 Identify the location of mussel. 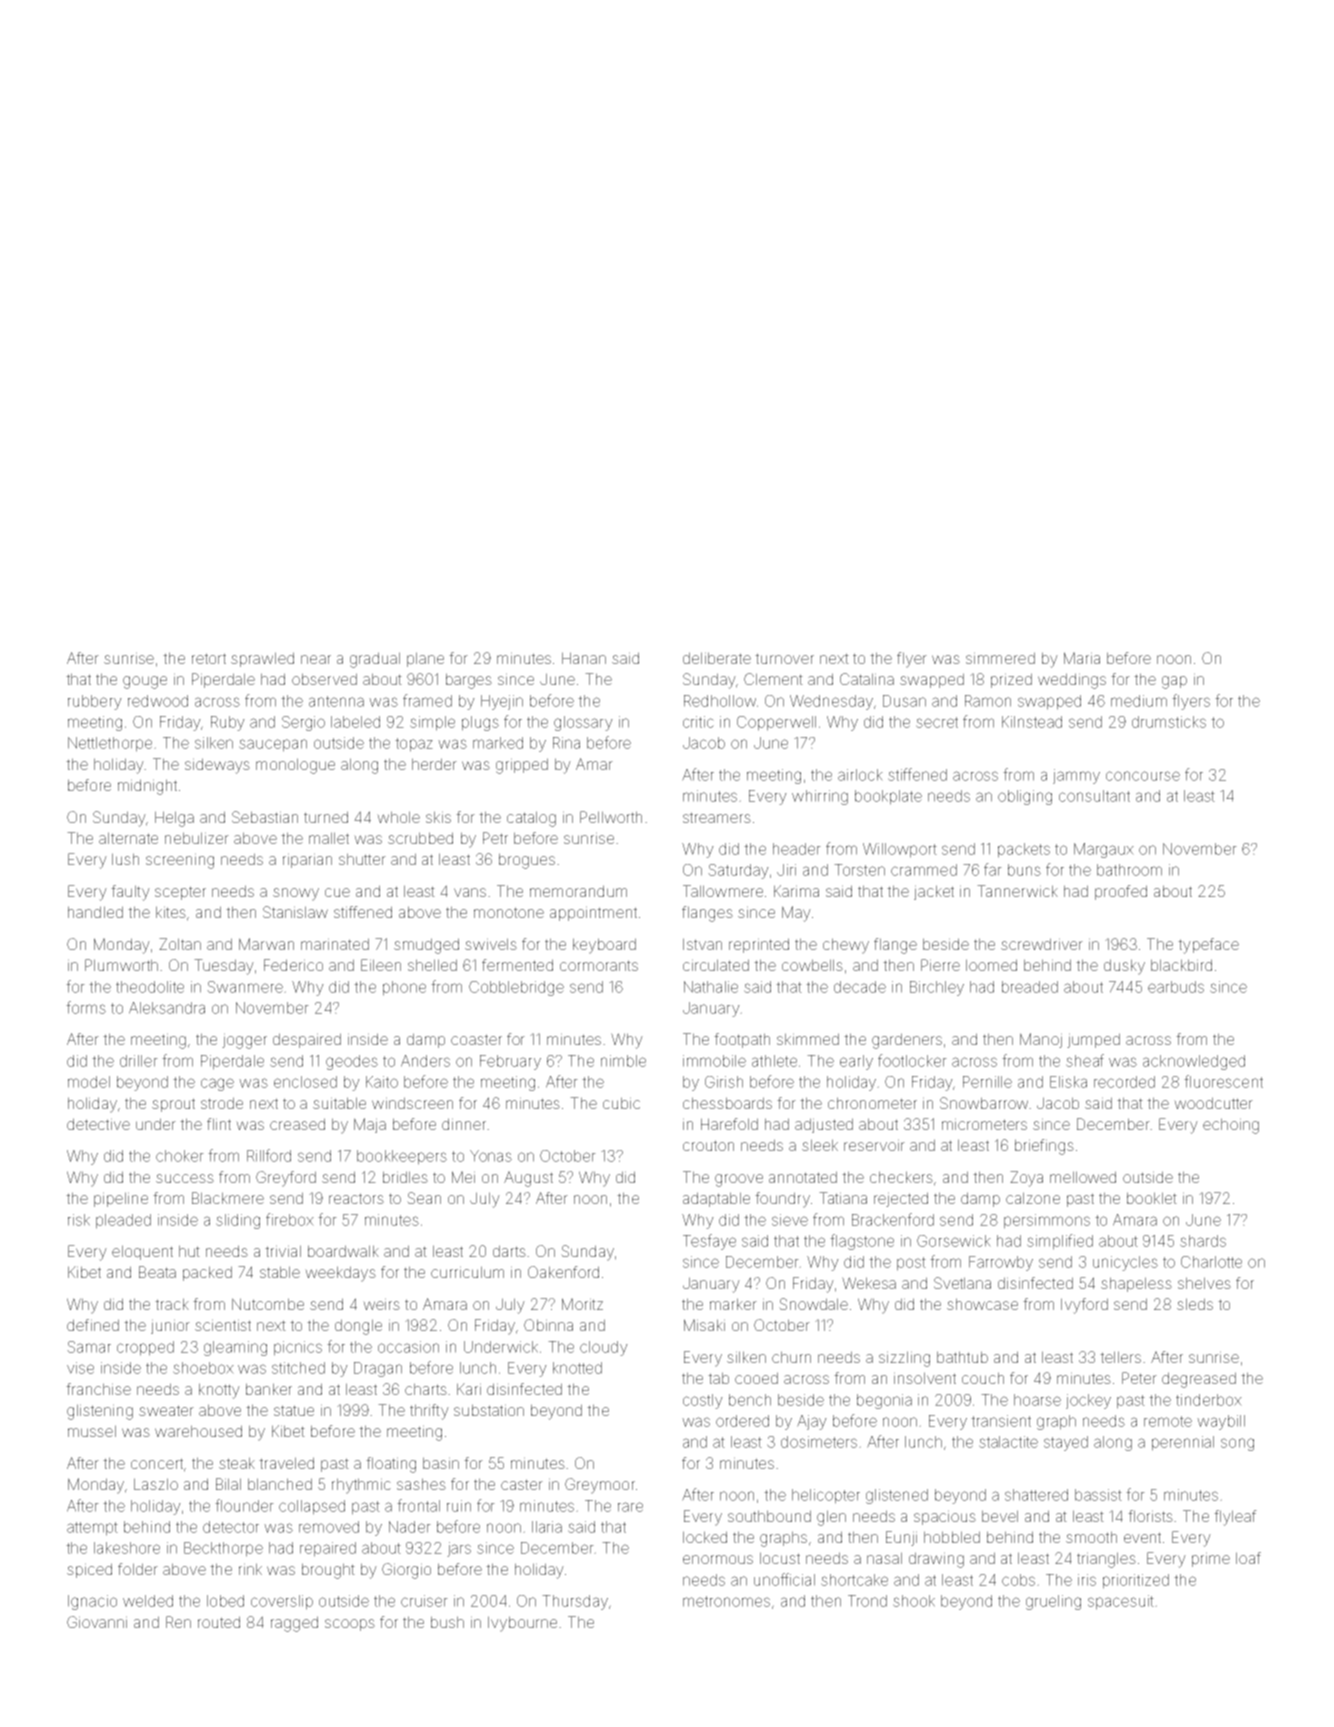
(92, 1431).
